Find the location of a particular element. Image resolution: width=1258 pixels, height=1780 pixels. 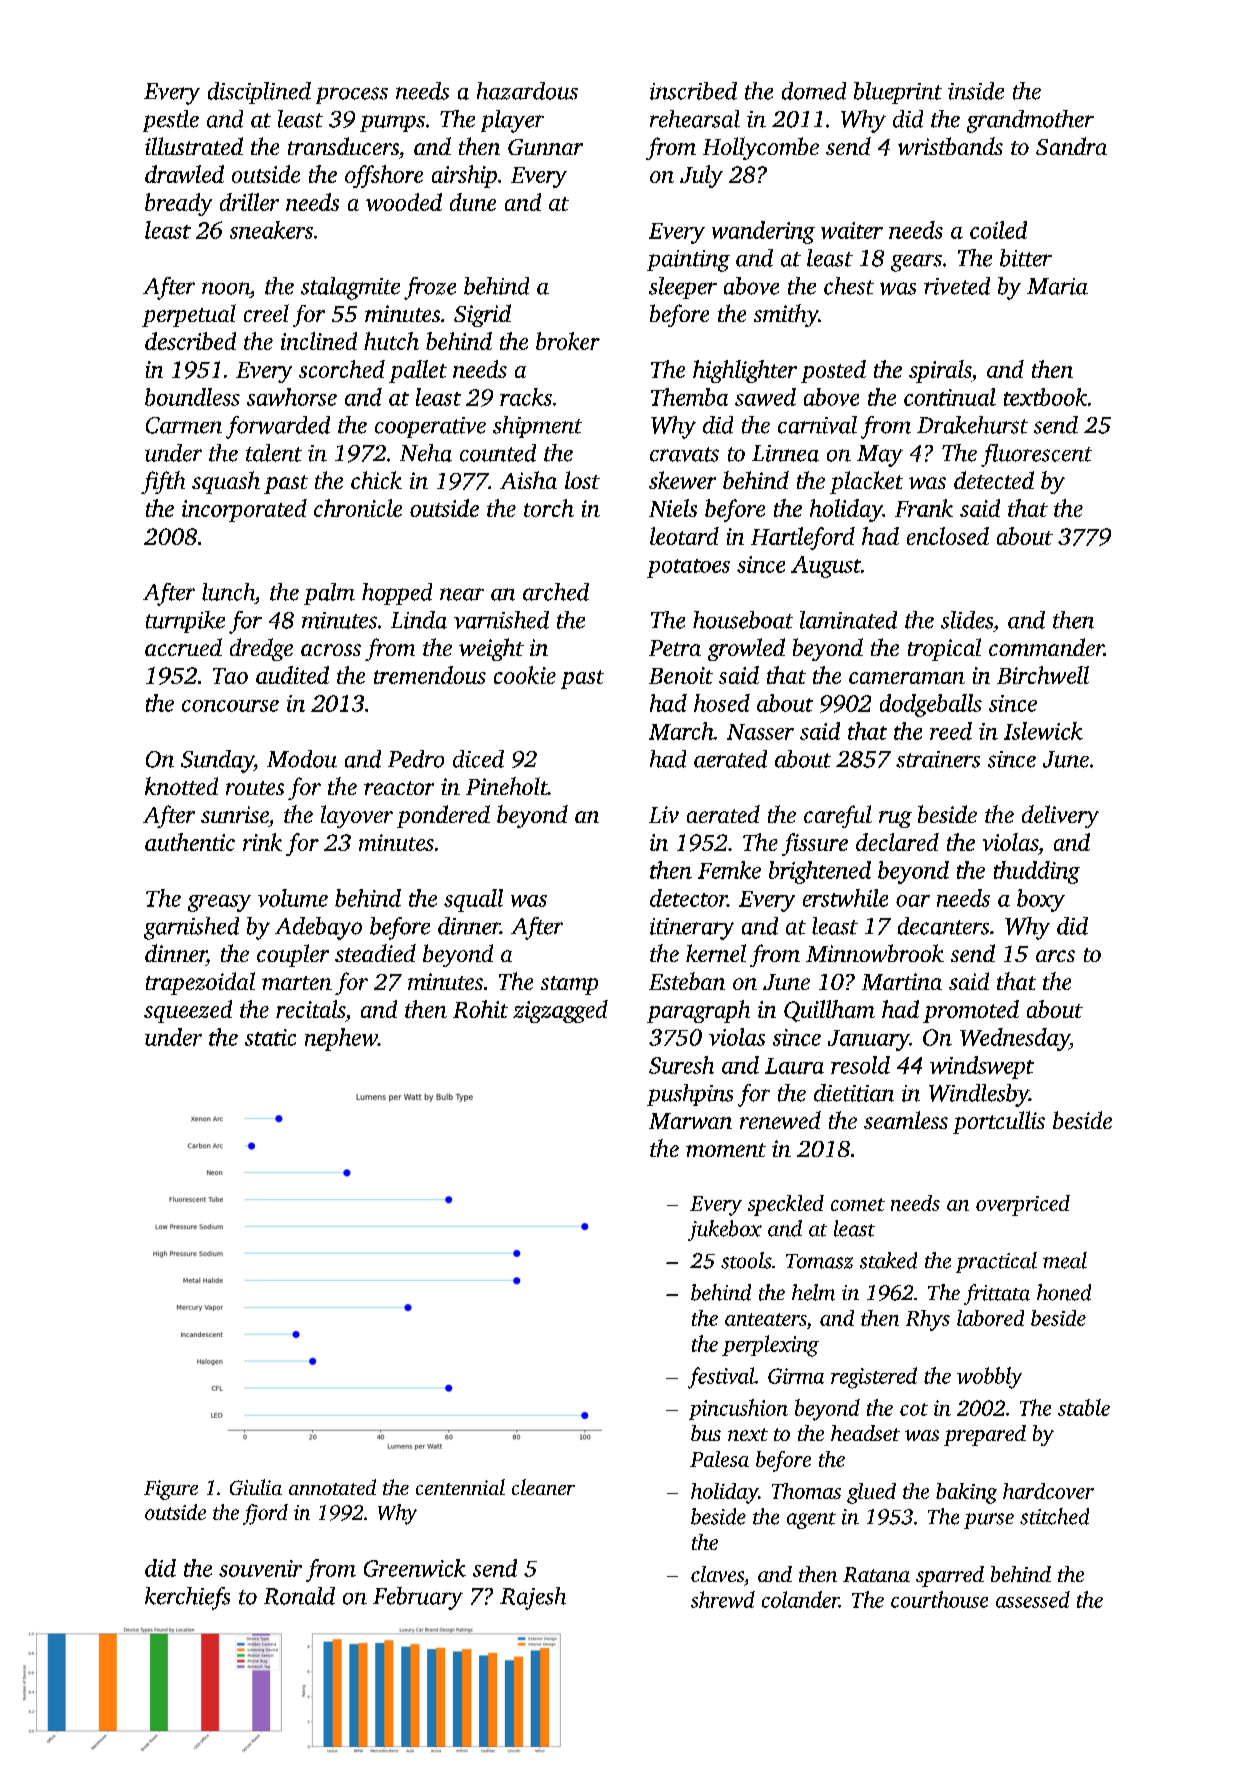

wristbands is located at coordinates (950, 146).
